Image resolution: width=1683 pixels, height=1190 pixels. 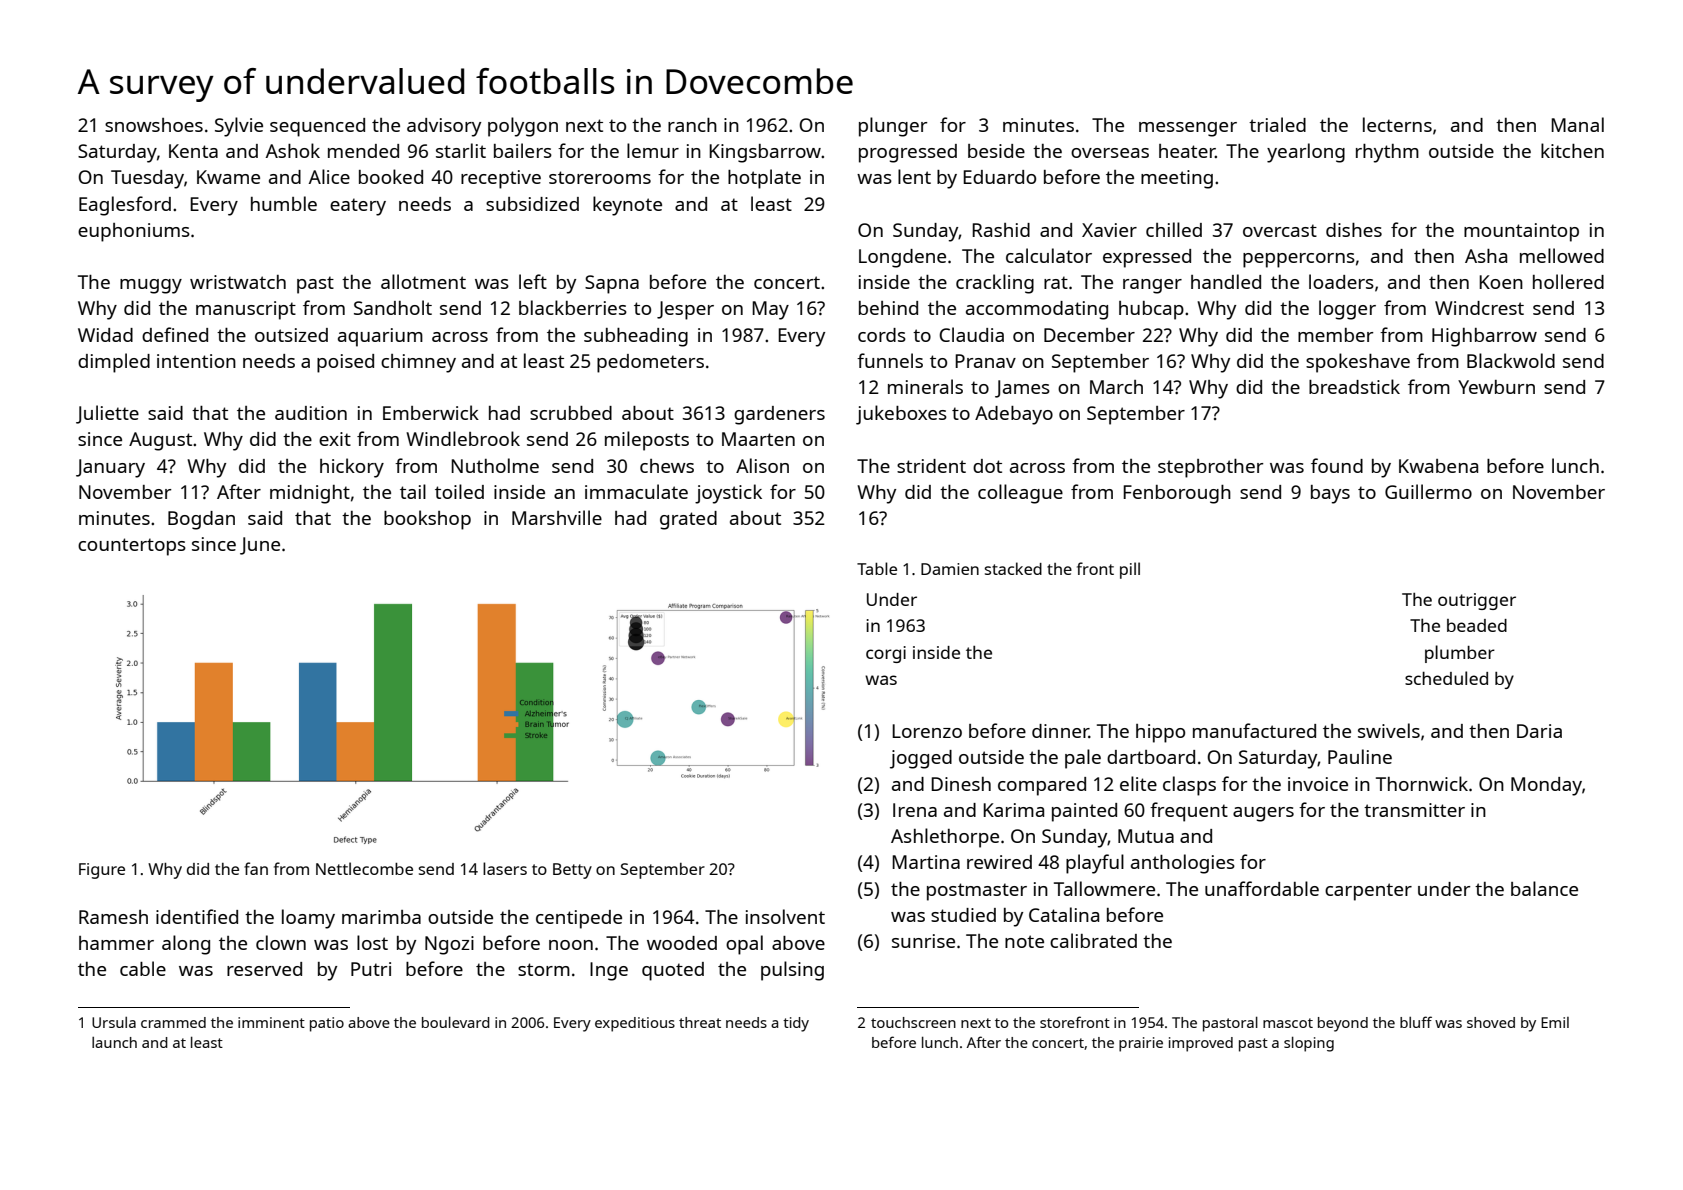 What do you see at coordinates (1020, 494) in the document?
I see `colleague` at bounding box center [1020, 494].
